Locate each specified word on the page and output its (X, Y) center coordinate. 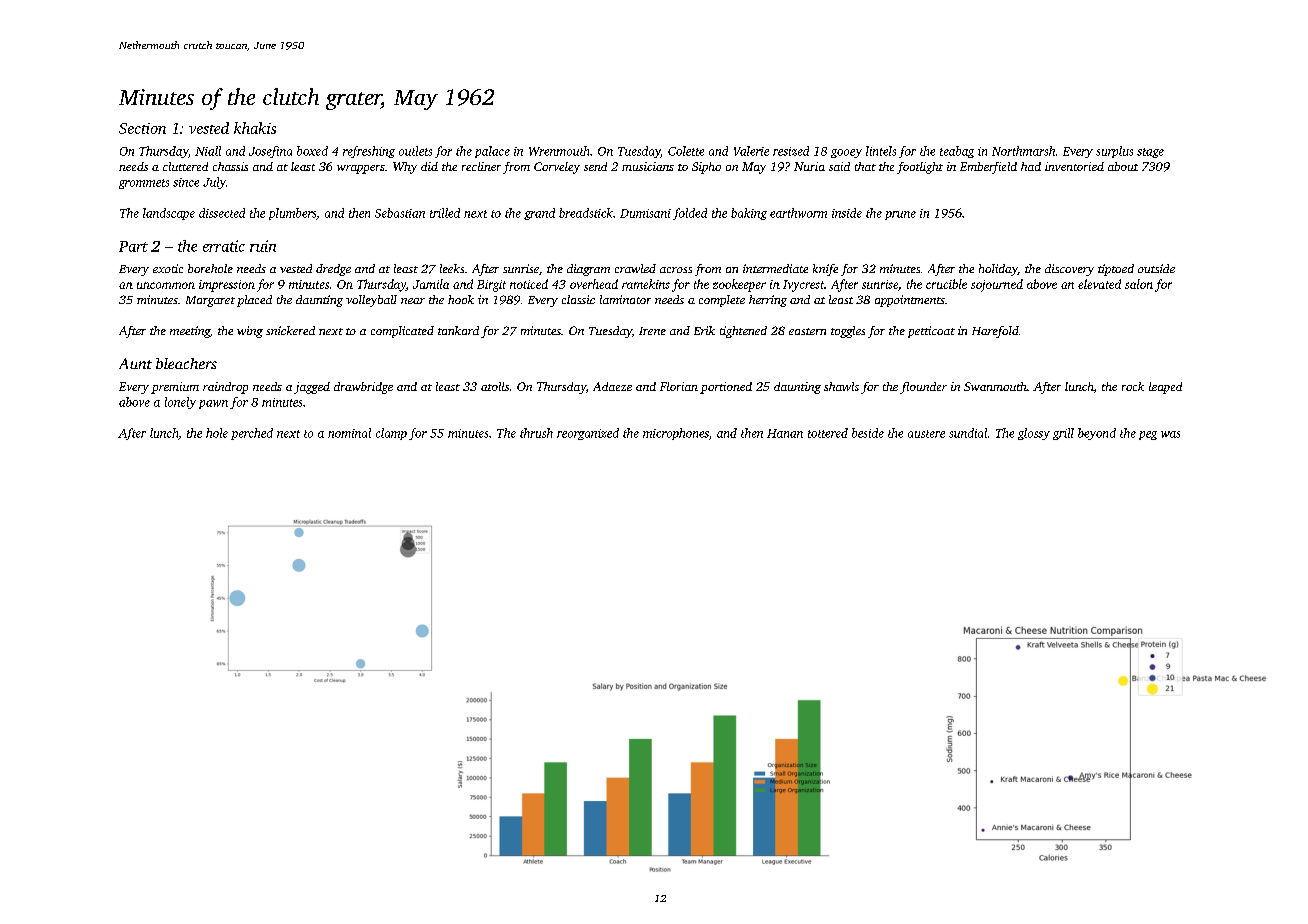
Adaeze (612, 386)
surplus (1114, 152)
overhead (594, 284)
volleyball (371, 301)
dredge (333, 270)
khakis (255, 128)
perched (252, 434)
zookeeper (739, 285)
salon (1139, 284)
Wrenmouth (559, 151)
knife (825, 270)
